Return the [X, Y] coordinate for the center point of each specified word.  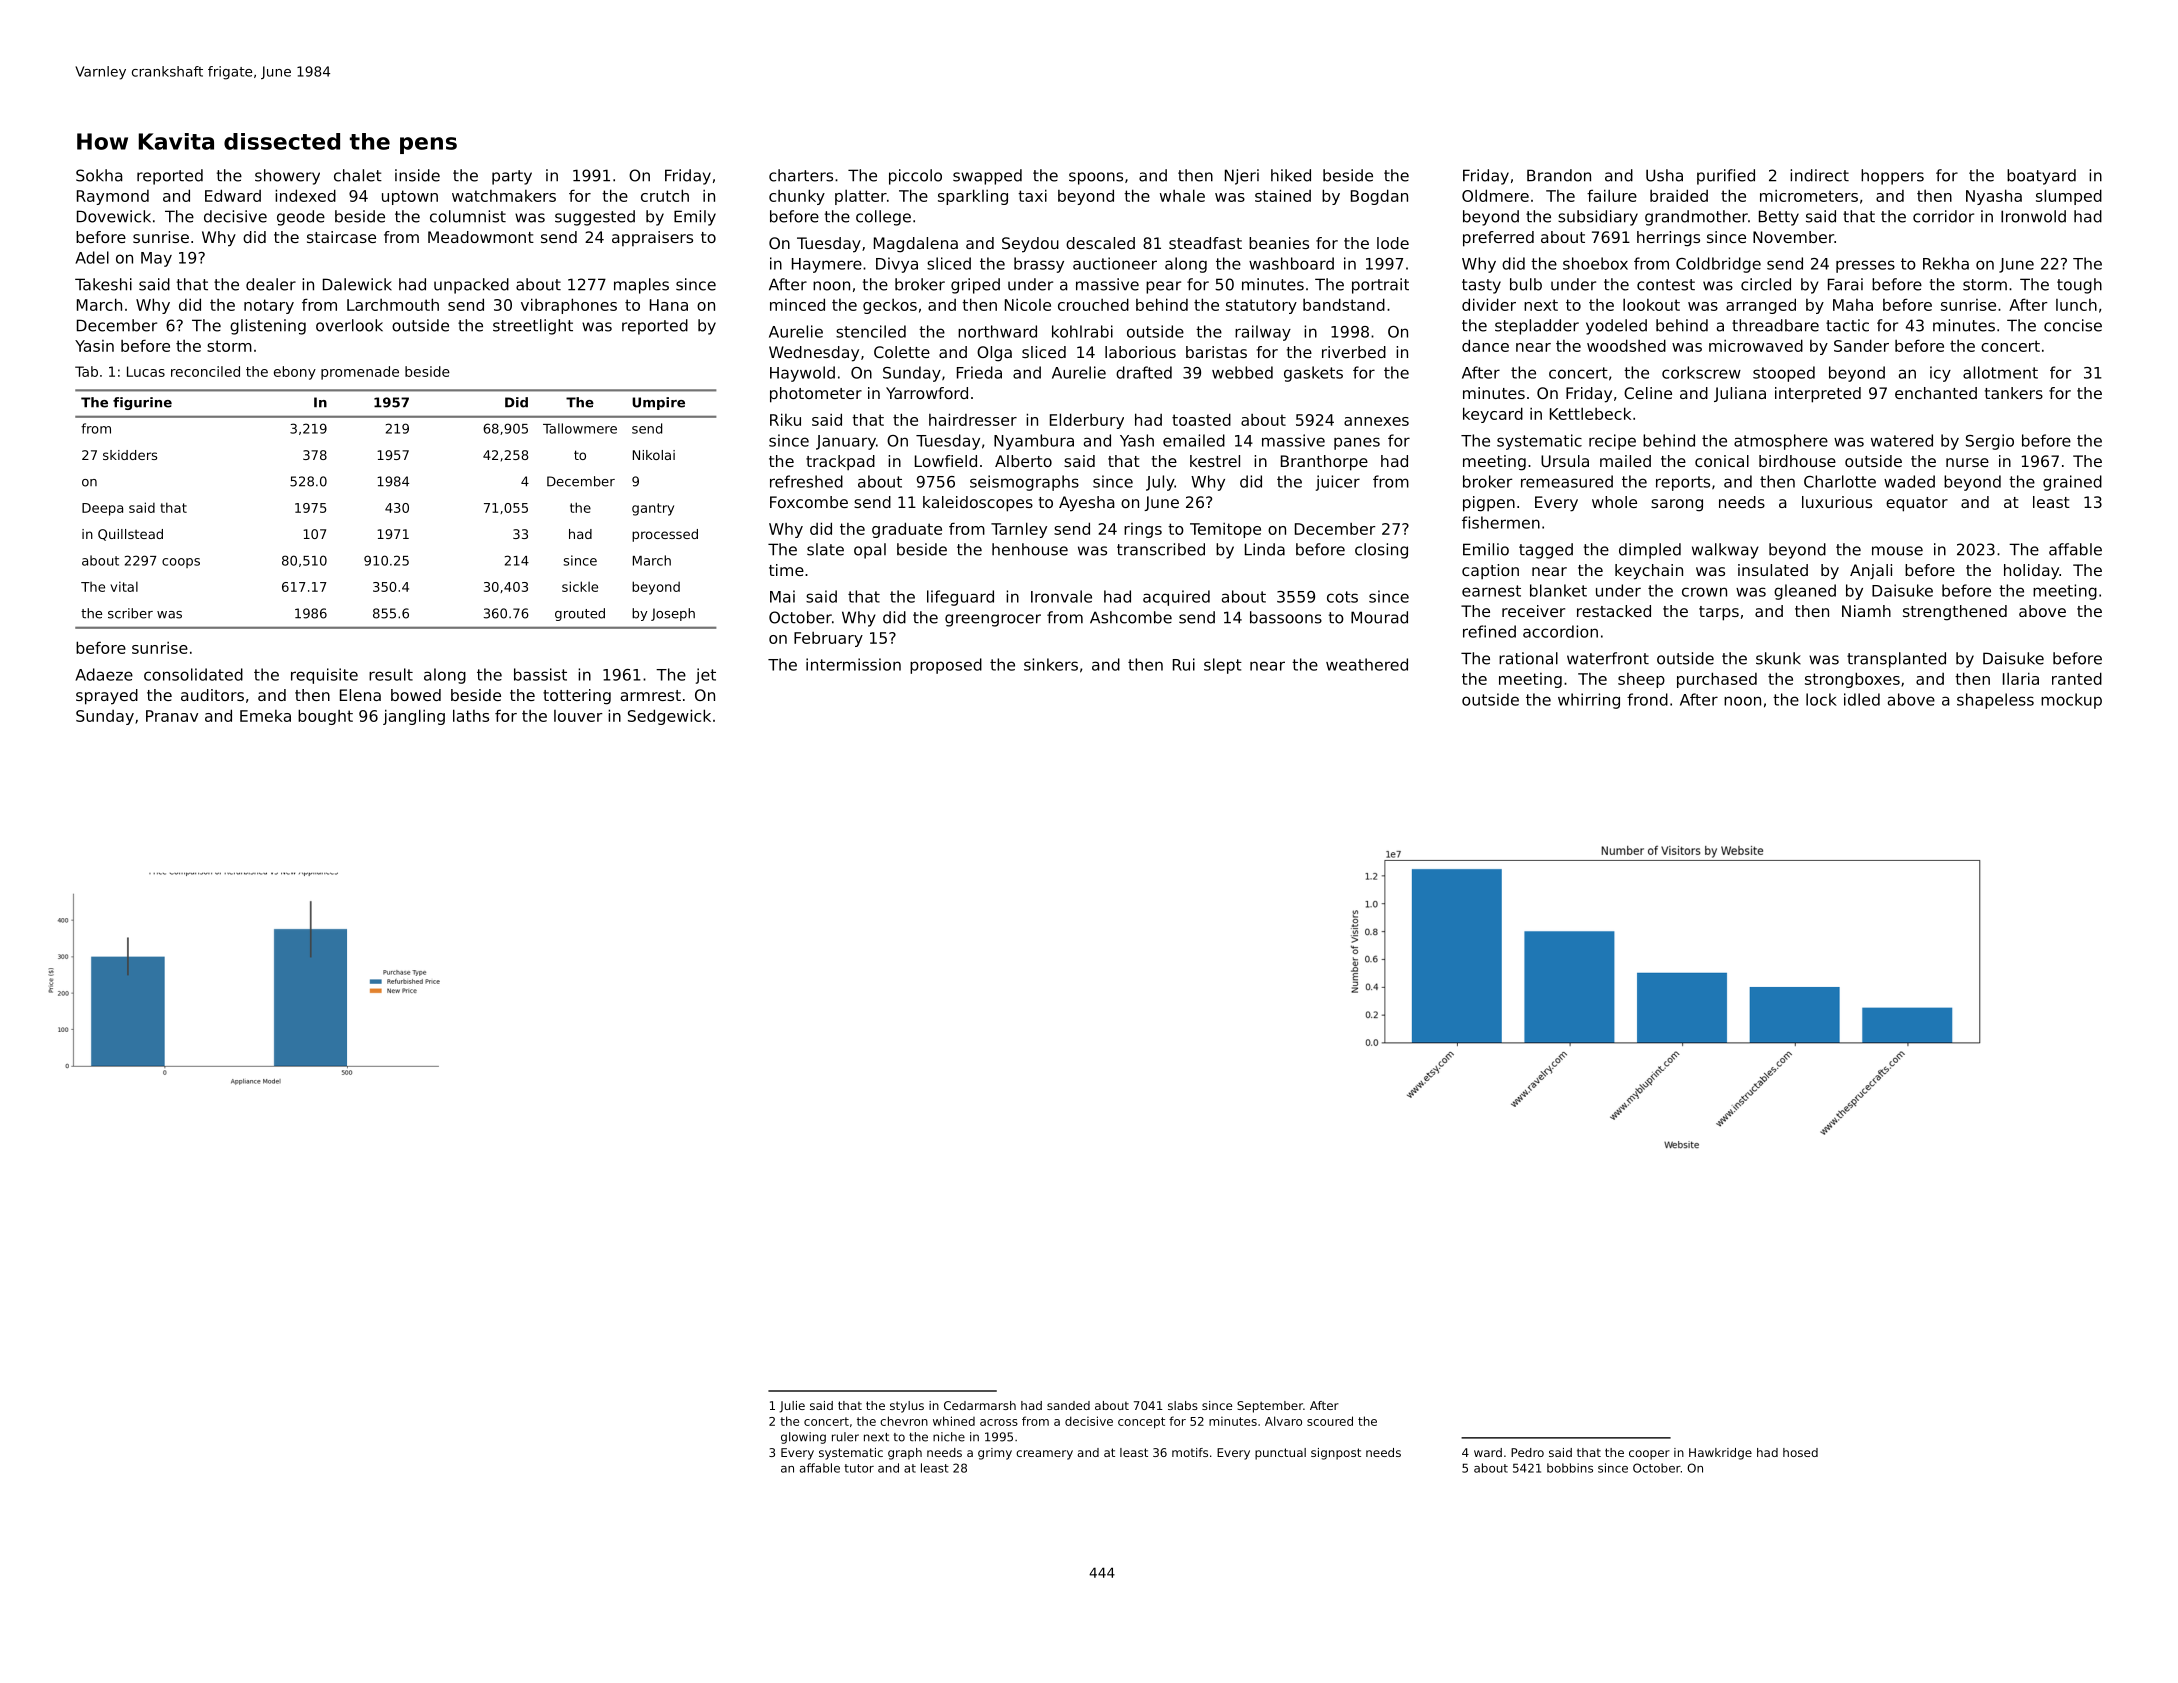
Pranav [172, 716]
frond [1647, 699]
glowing [803, 1438]
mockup [2071, 701]
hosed [1800, 1452]
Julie [792, 1407]
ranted [2077, 678]
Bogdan [1379, 197]
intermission [853, 664]
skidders [130, 455]
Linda [1265, 549]
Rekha [1946, 263]
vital [124, 586]
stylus [907, 1407]
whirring [1589, 701]
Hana [669, 305]
